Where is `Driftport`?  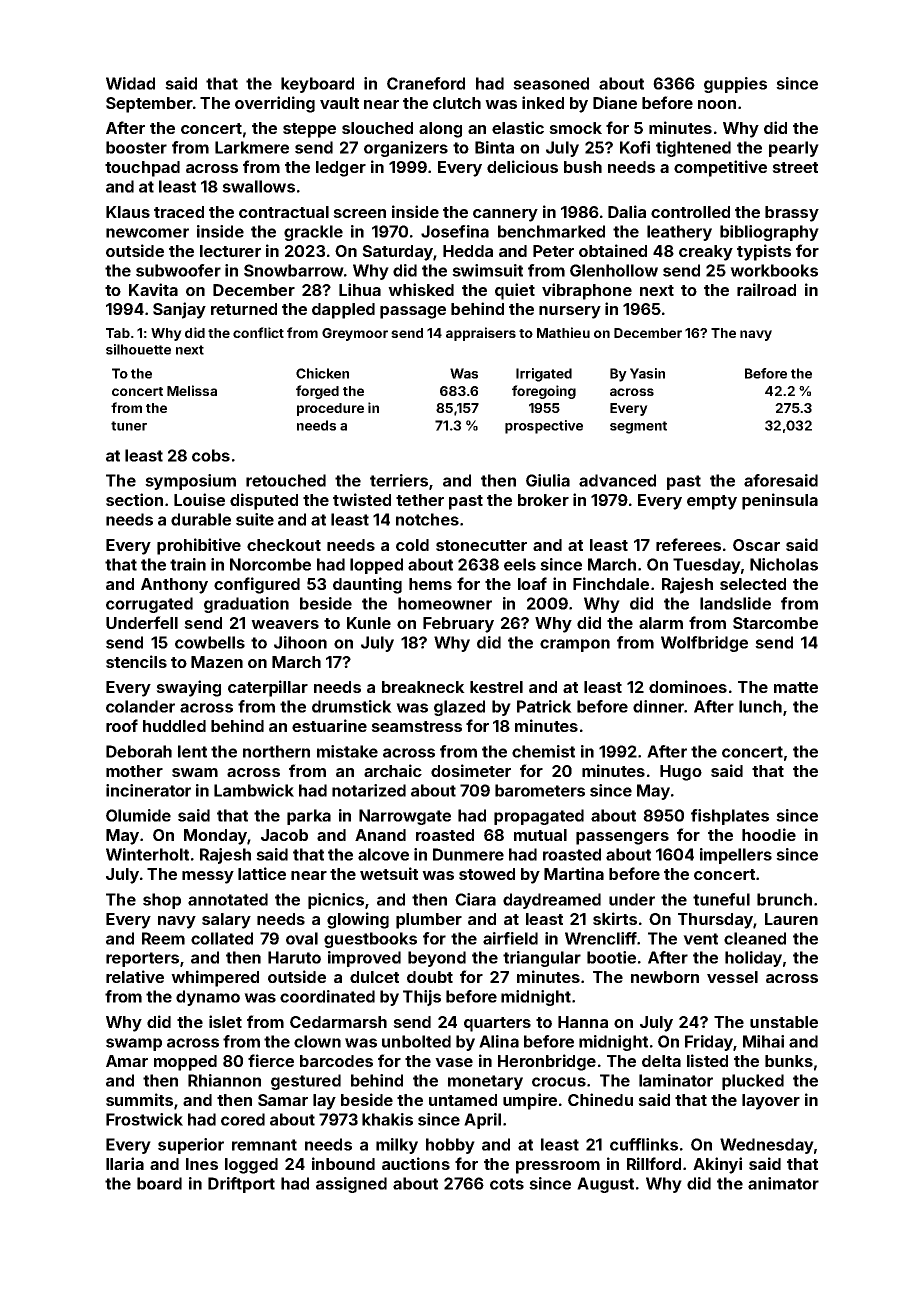 Driftport is located at coordinates (241, 1185).
